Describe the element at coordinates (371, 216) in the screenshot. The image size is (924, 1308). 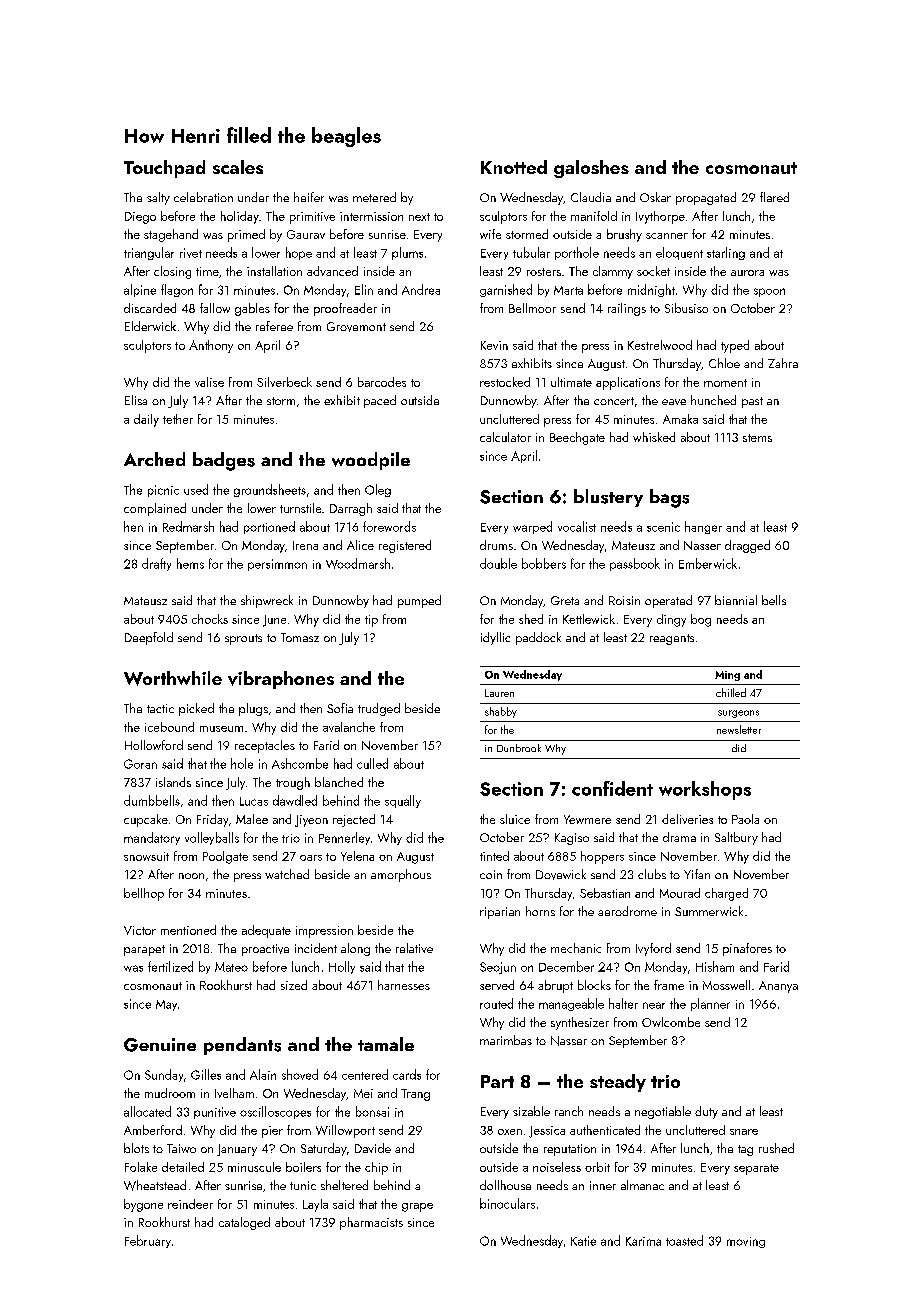
I see `intermission` at that location.
